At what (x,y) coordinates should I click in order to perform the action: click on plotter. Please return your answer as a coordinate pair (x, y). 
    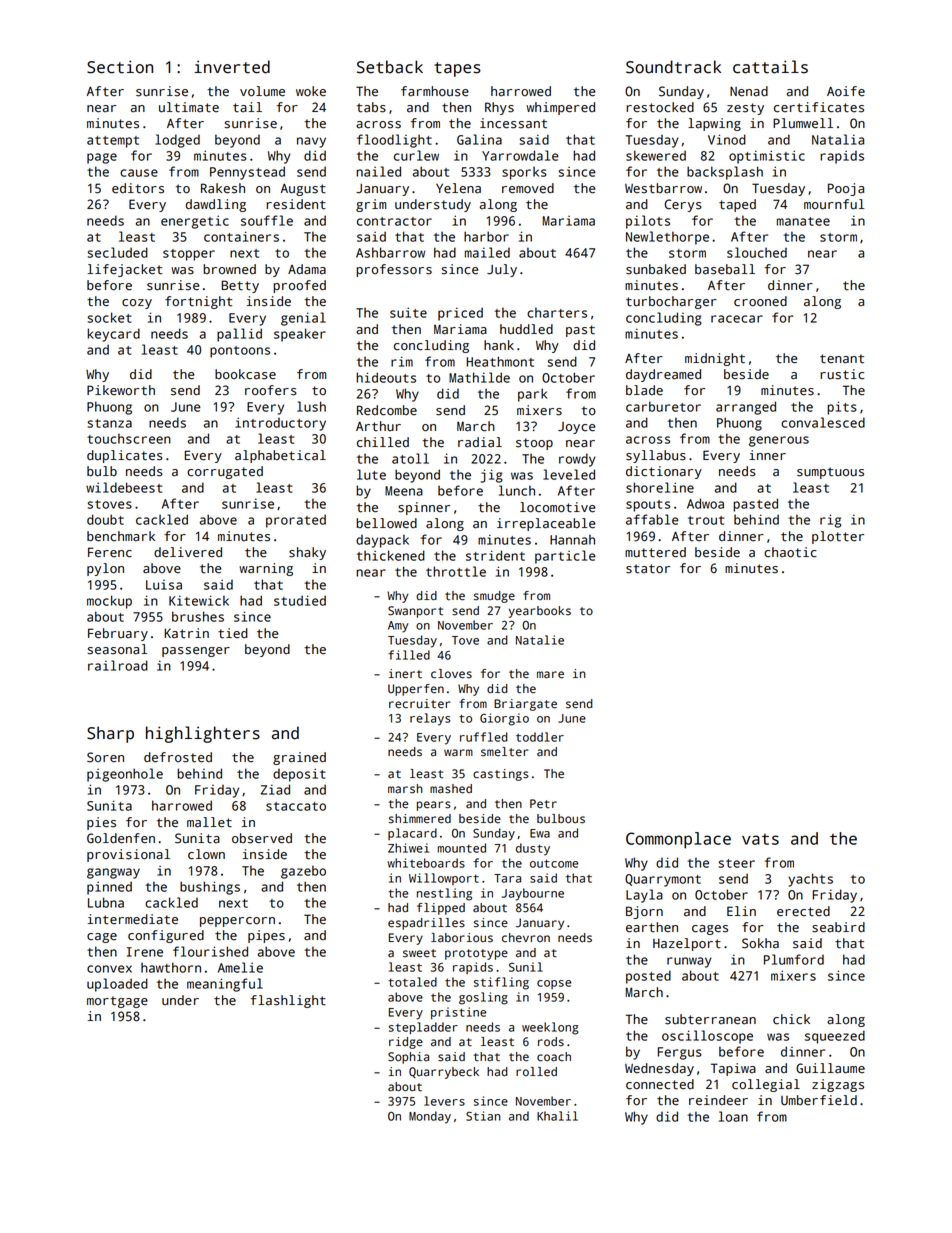
    Looking at the image, I should click on (838, 537).
